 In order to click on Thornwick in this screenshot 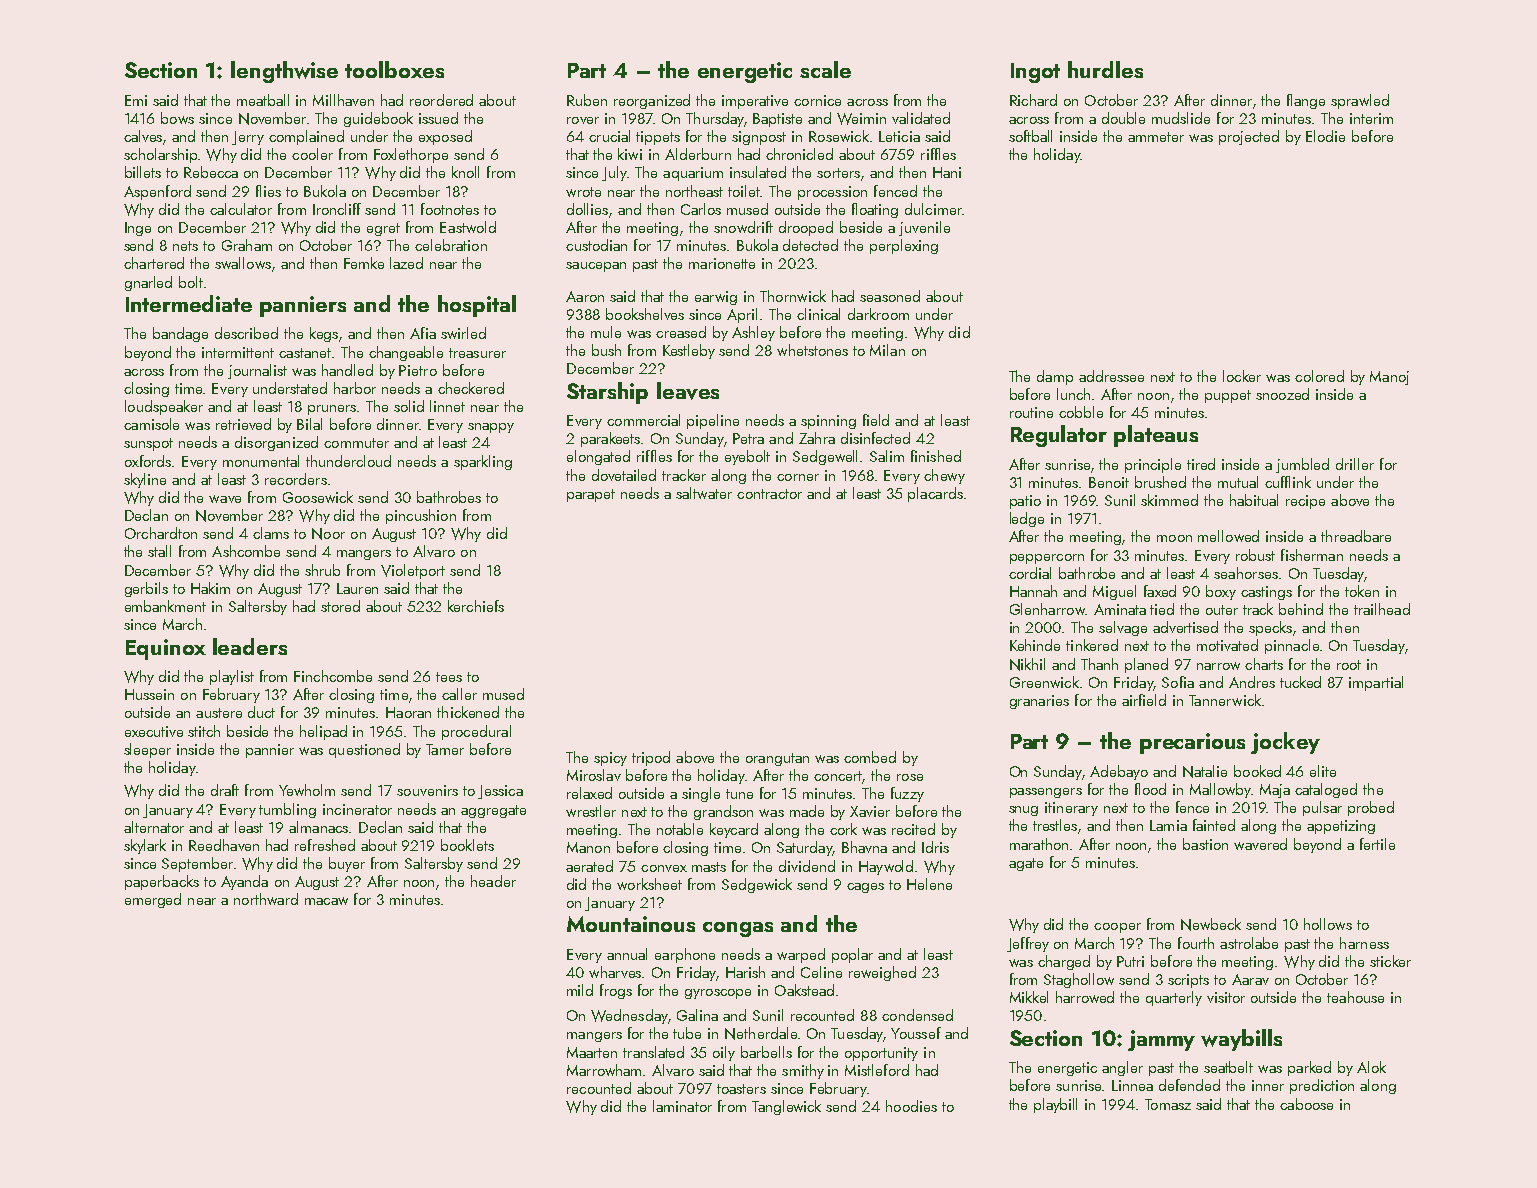, I will do `click(793, 296)`.
